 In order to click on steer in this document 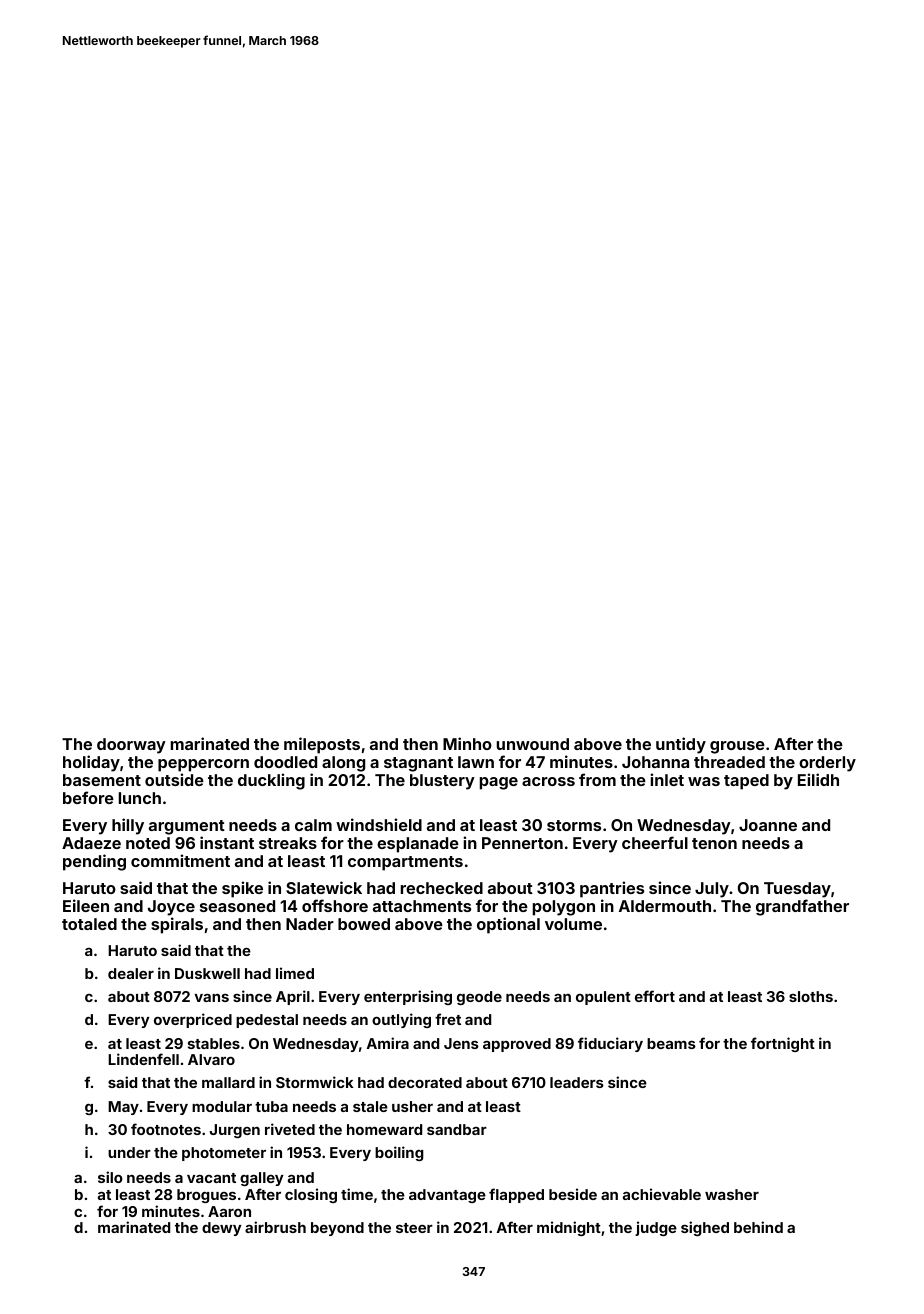, I will do `click(414, 1228)`.
